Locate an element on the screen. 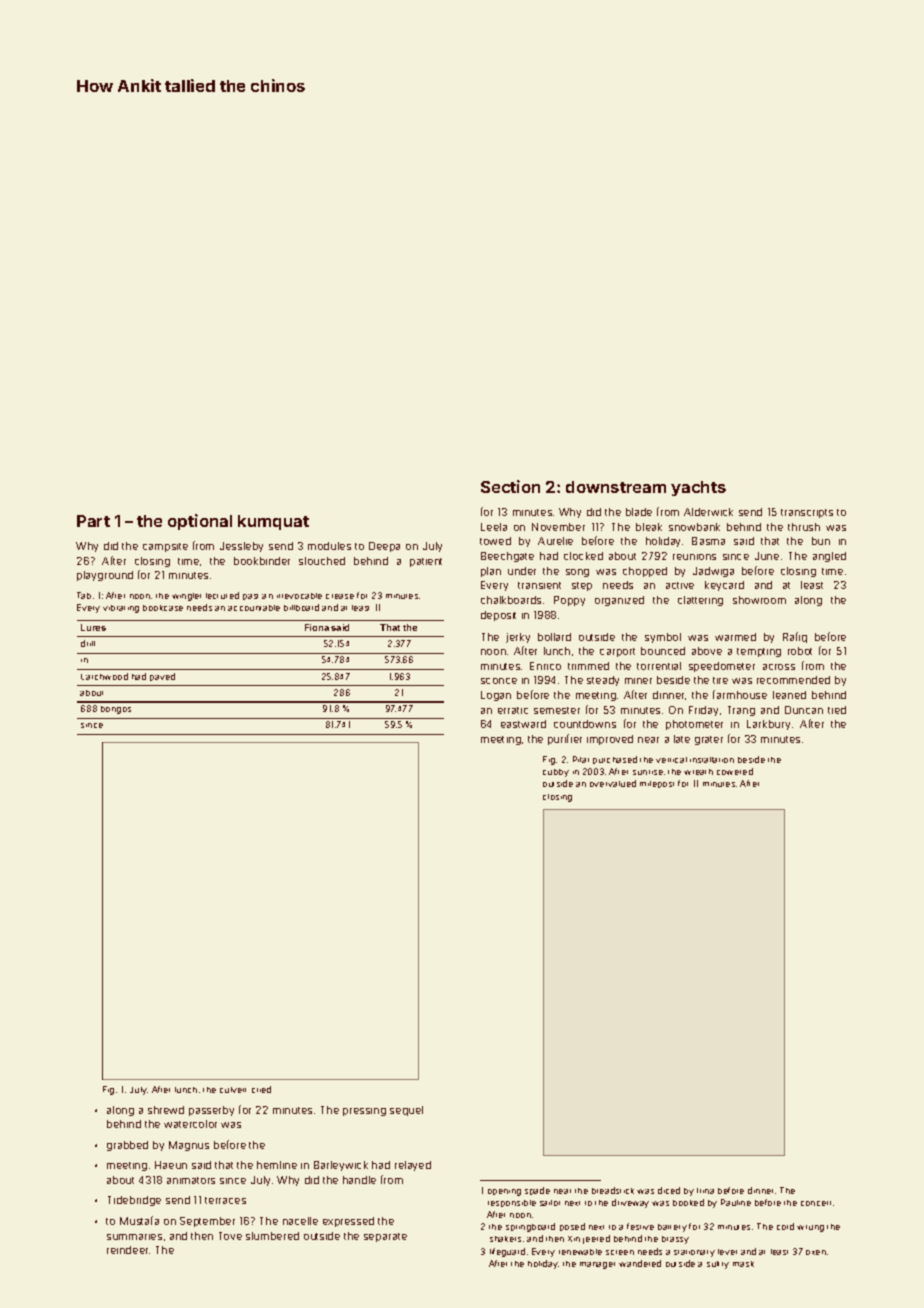  carport is located at coordinates (617, 652).
